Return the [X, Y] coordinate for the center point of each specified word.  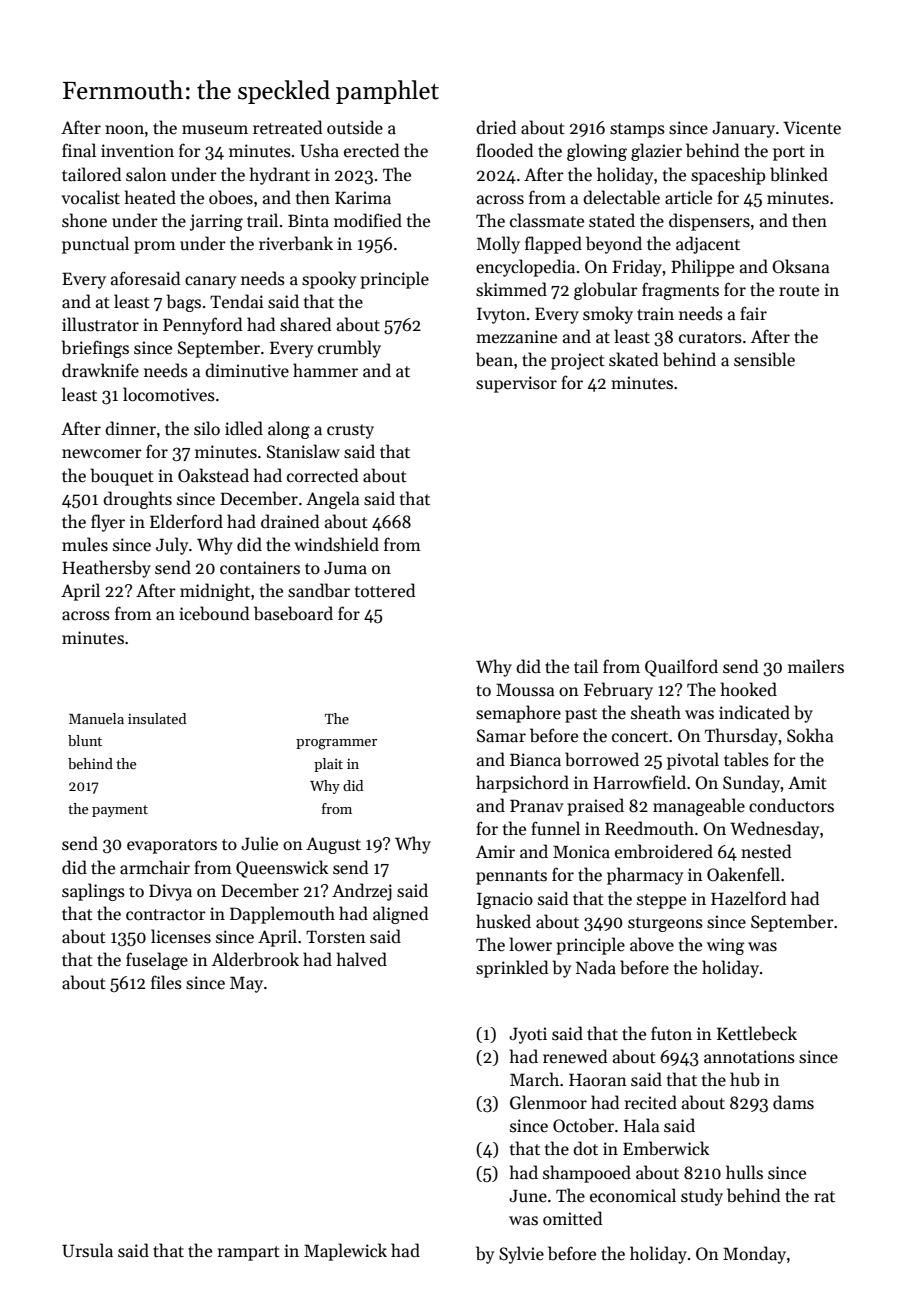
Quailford [681, 668]
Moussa [525, 690]
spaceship [728, 176]
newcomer [102, 454]
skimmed [511, 289]
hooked [749, 689]
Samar [501, 736]
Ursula [87, 1250]
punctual [95, 245]
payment [120, 811]
